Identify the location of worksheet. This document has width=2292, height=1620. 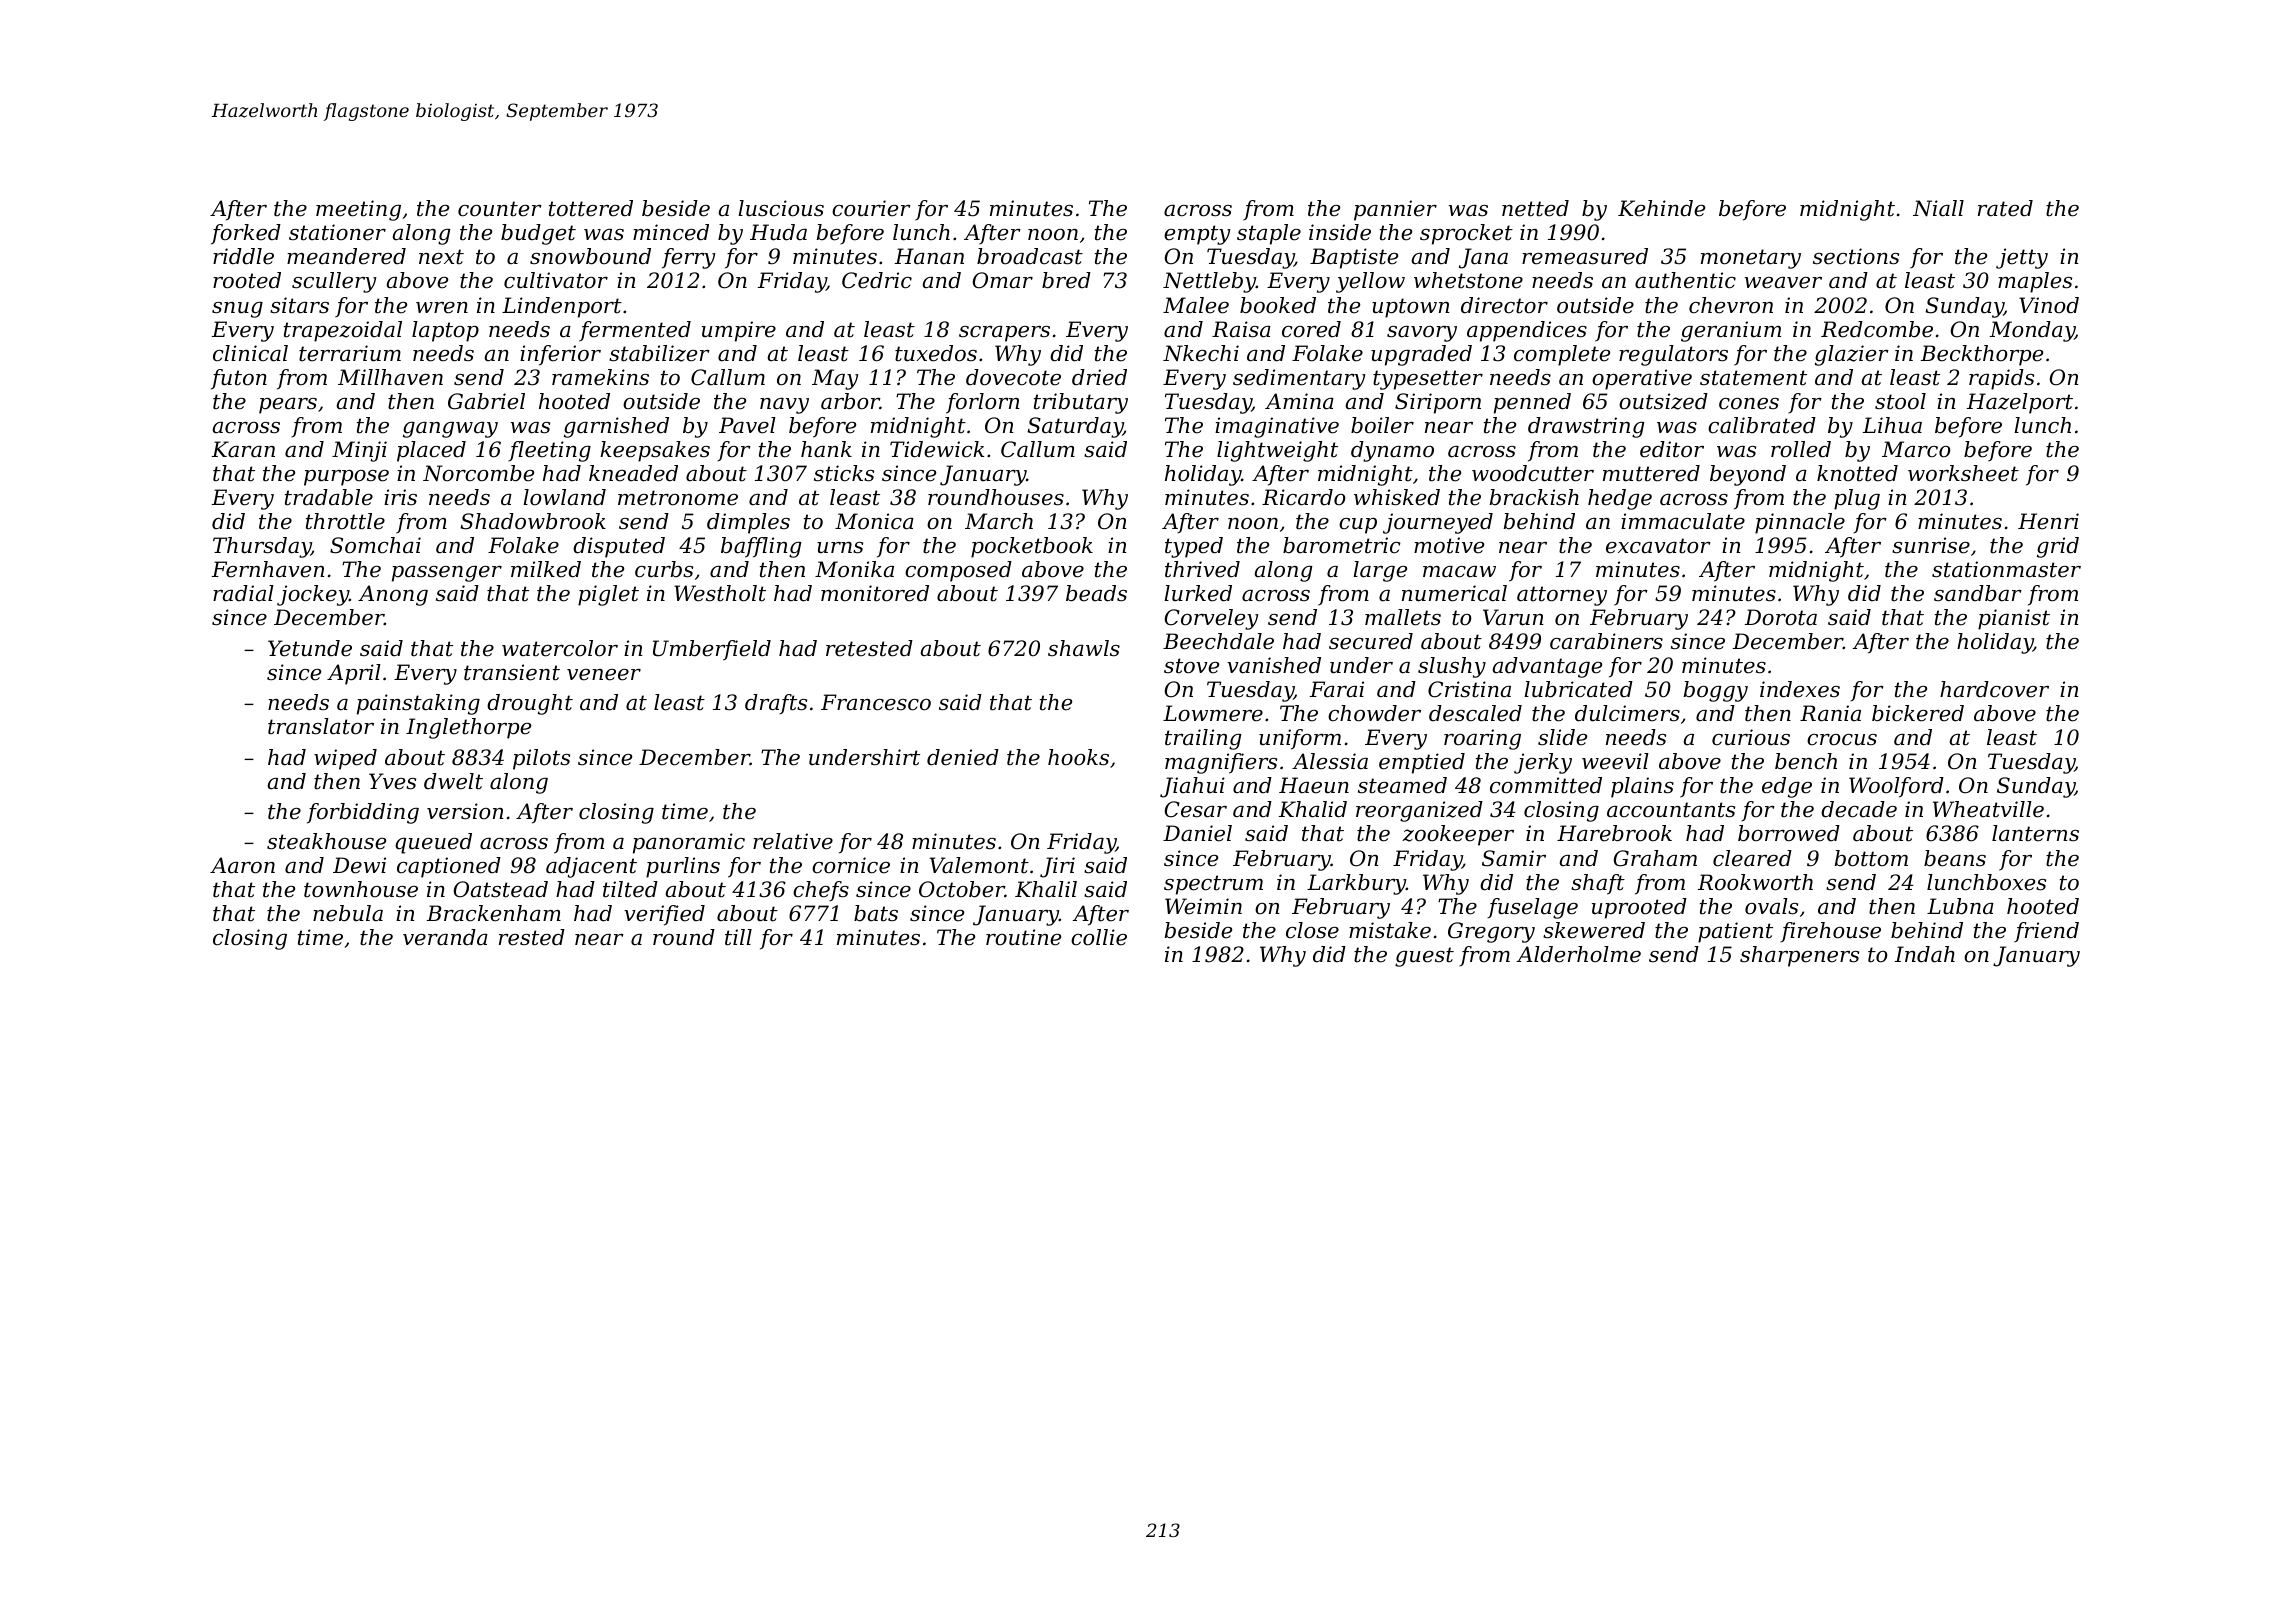
(1963, 473).
